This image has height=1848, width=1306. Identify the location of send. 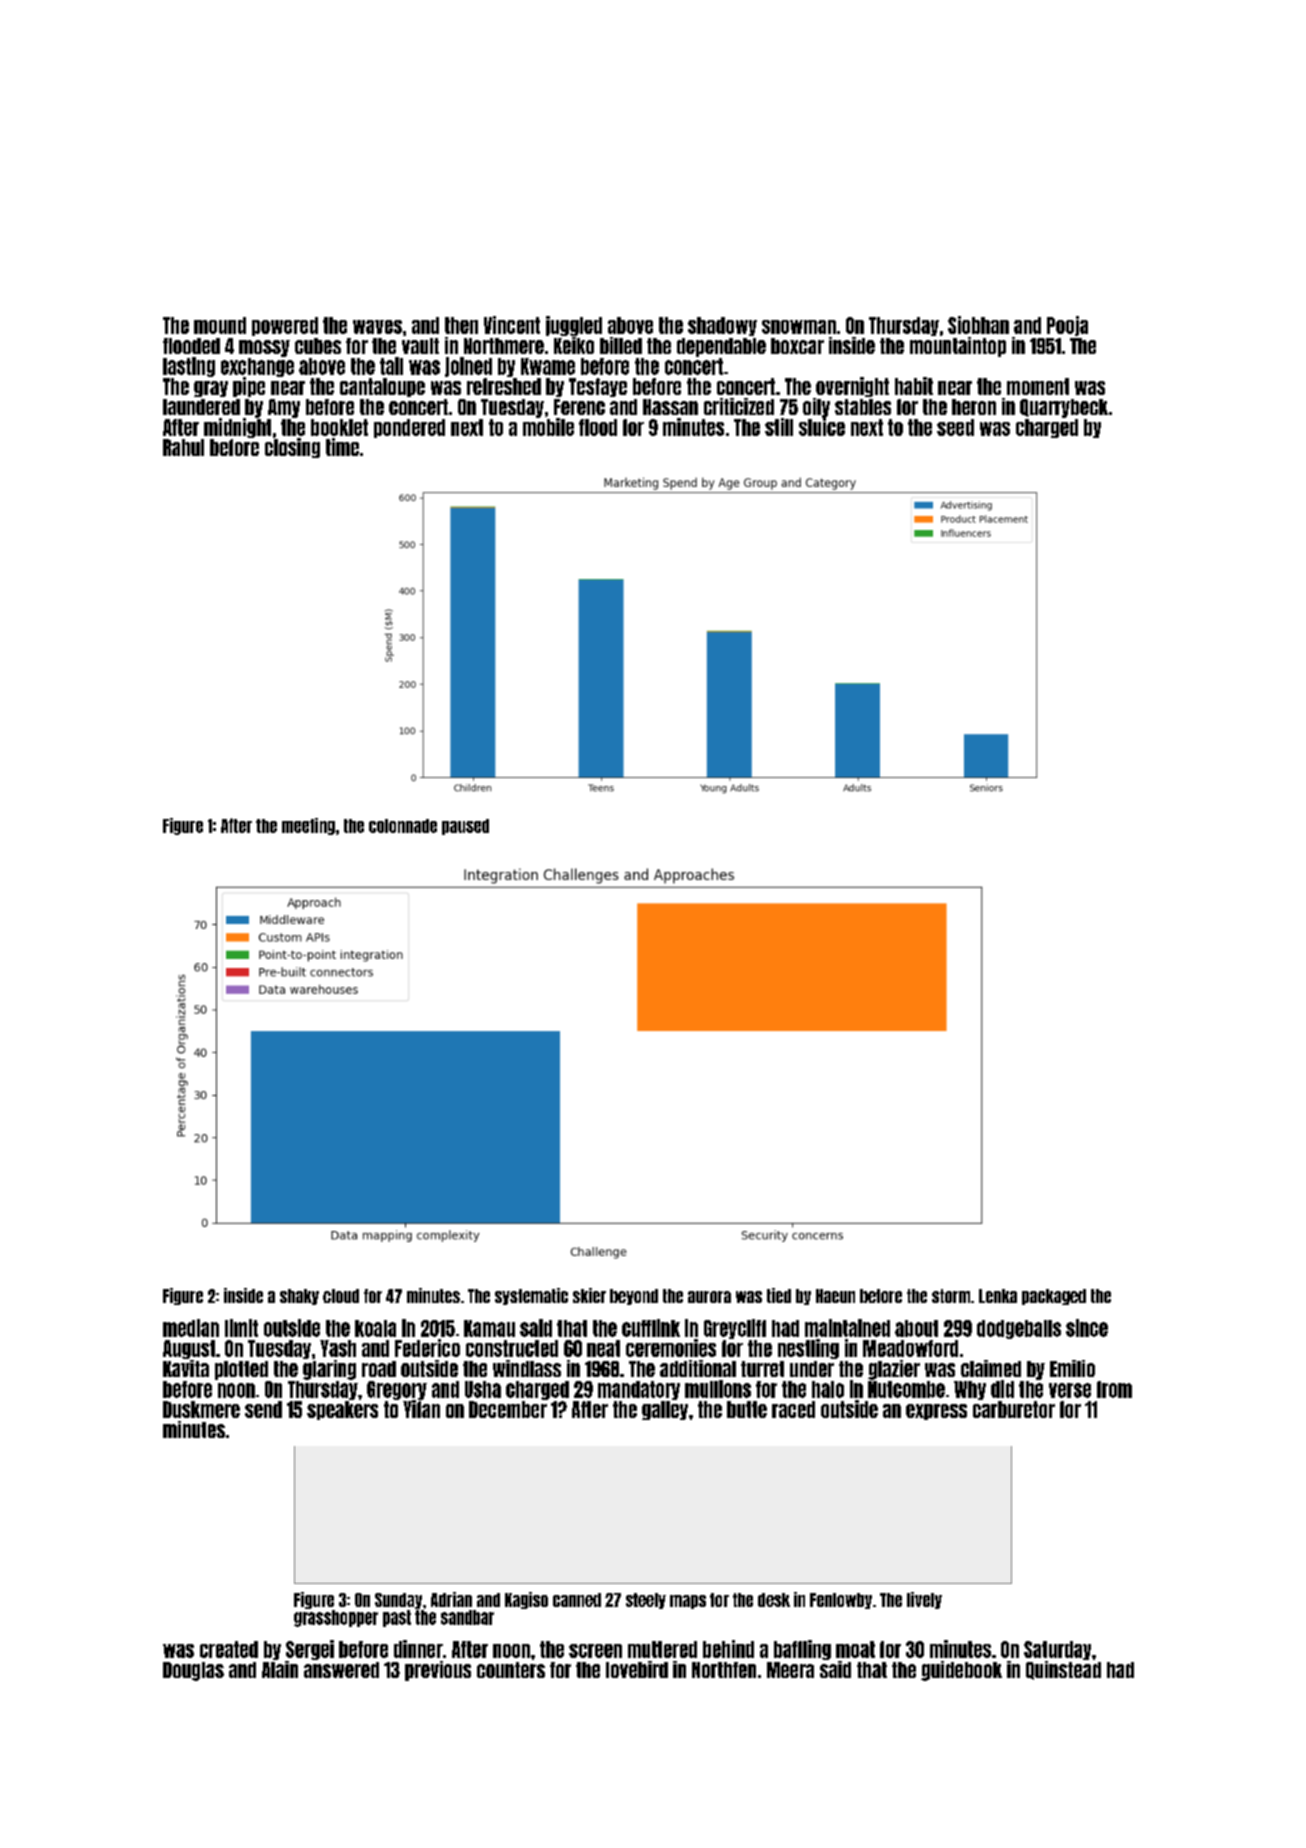
(263, 1409).
